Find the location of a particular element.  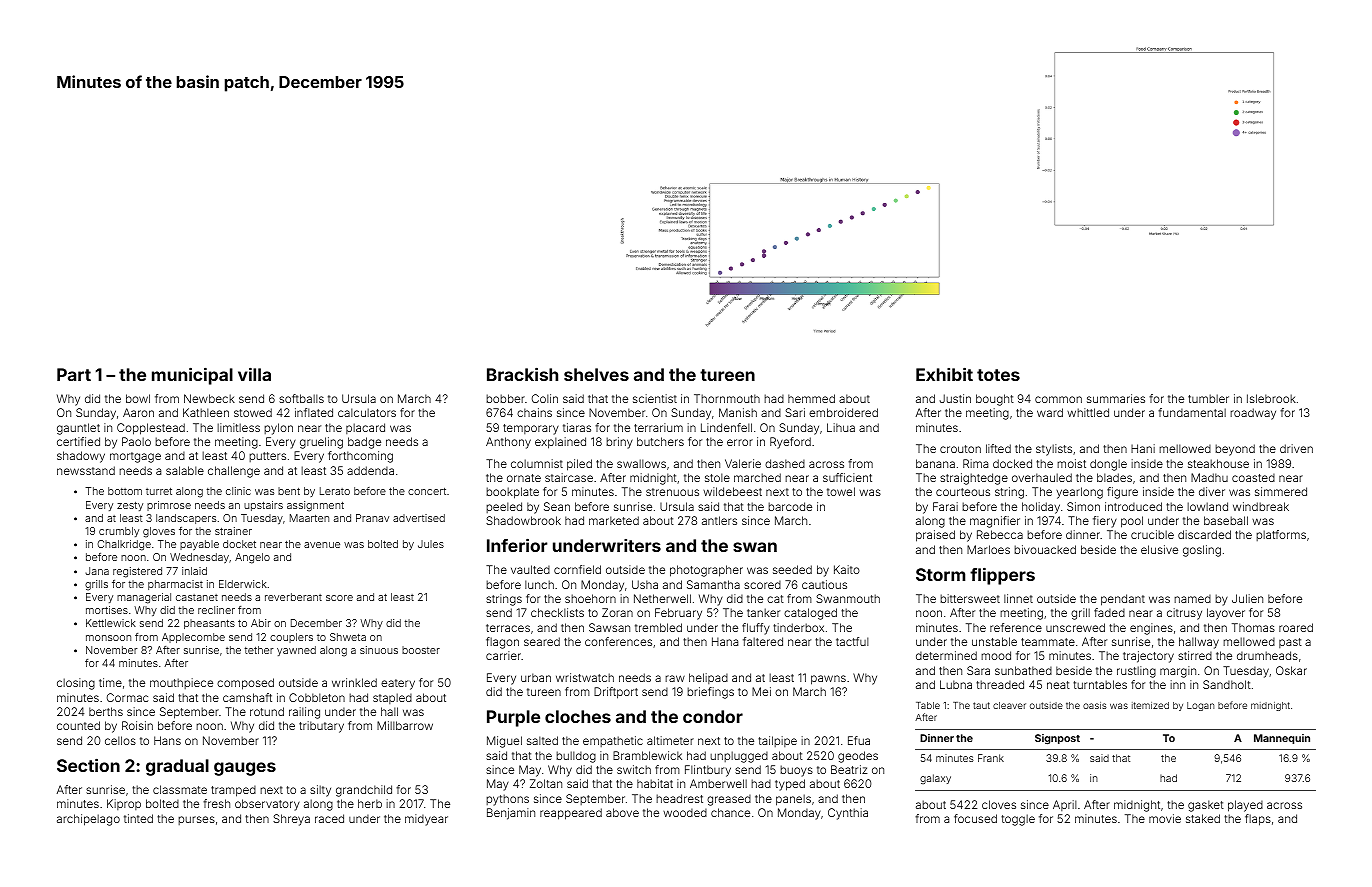

Jana is located at coordinates (97, 571).
